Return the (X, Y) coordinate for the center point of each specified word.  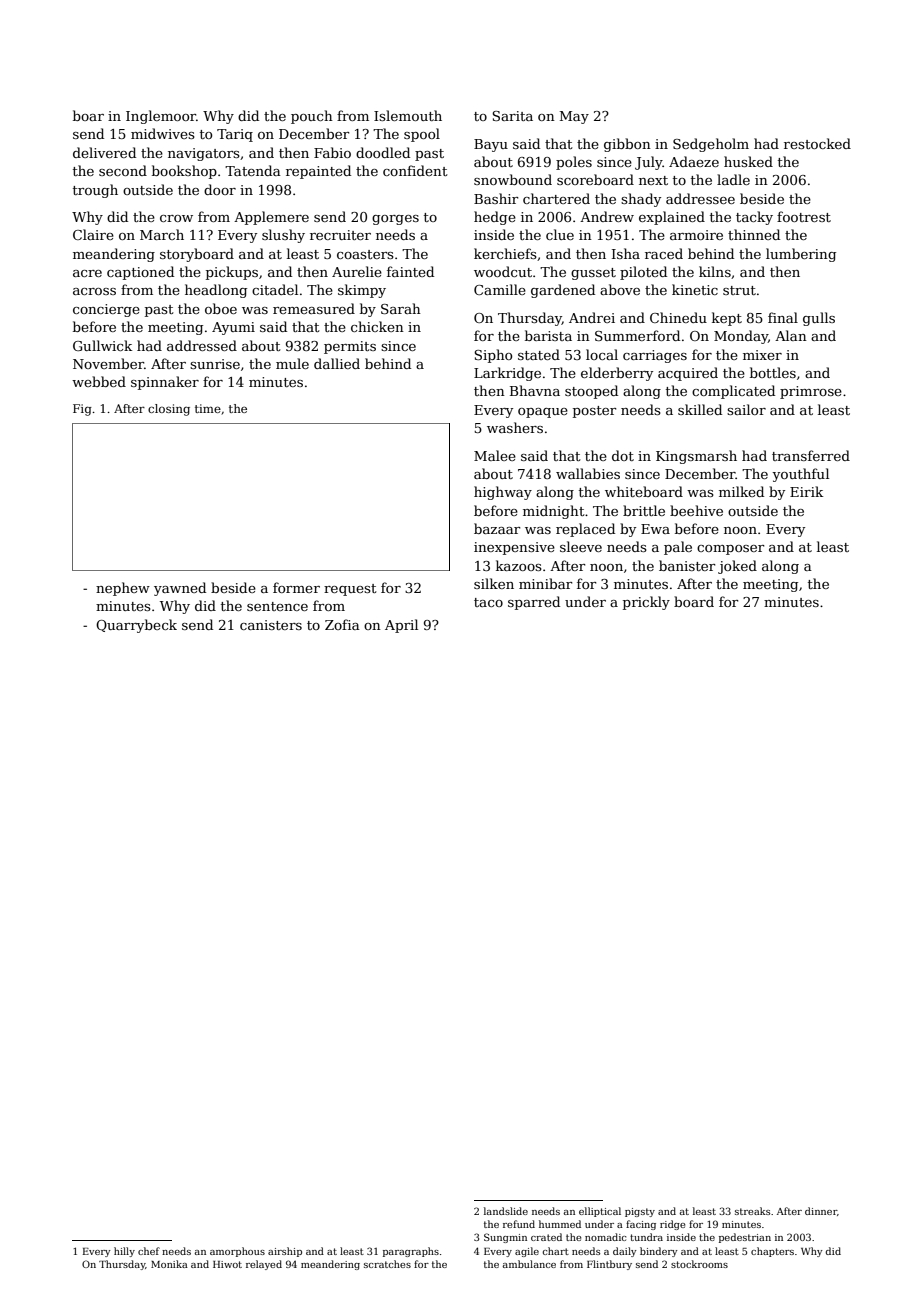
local (602, 354)
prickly (646, 603)
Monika (169, 1264)
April (401, 626)
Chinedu (678, 317)
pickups (232, 273)
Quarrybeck (136, 626)
